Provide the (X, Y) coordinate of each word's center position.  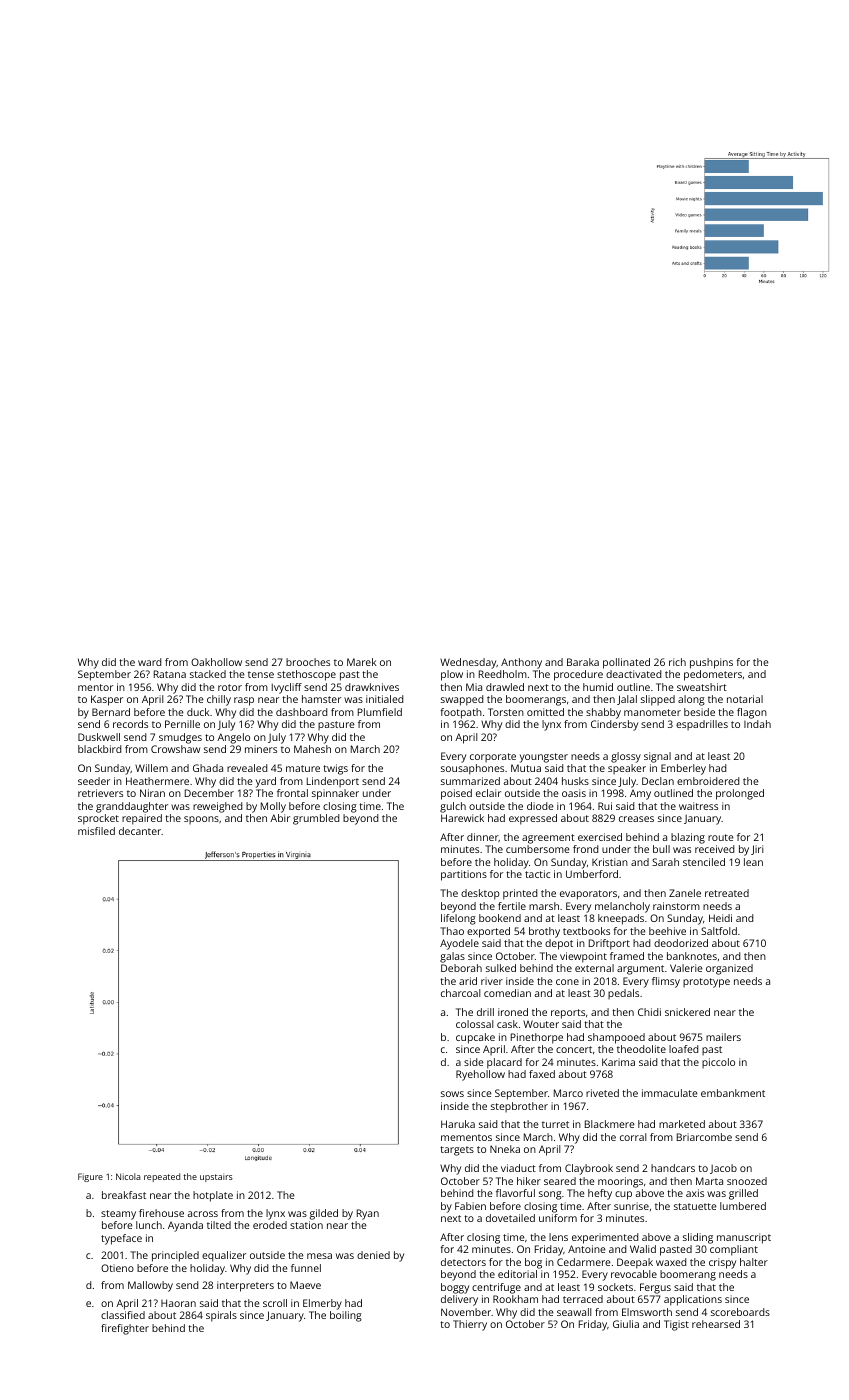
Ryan (368, 1214)
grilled (743, 1194)
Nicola (128, 1176)
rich (677, 662)
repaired (142, 819)
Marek (362, 662)
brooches (308, 662)
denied (373, 1255)
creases (636, 819)
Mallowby (150, 1286)
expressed (533, 819)
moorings (620, 1182)
